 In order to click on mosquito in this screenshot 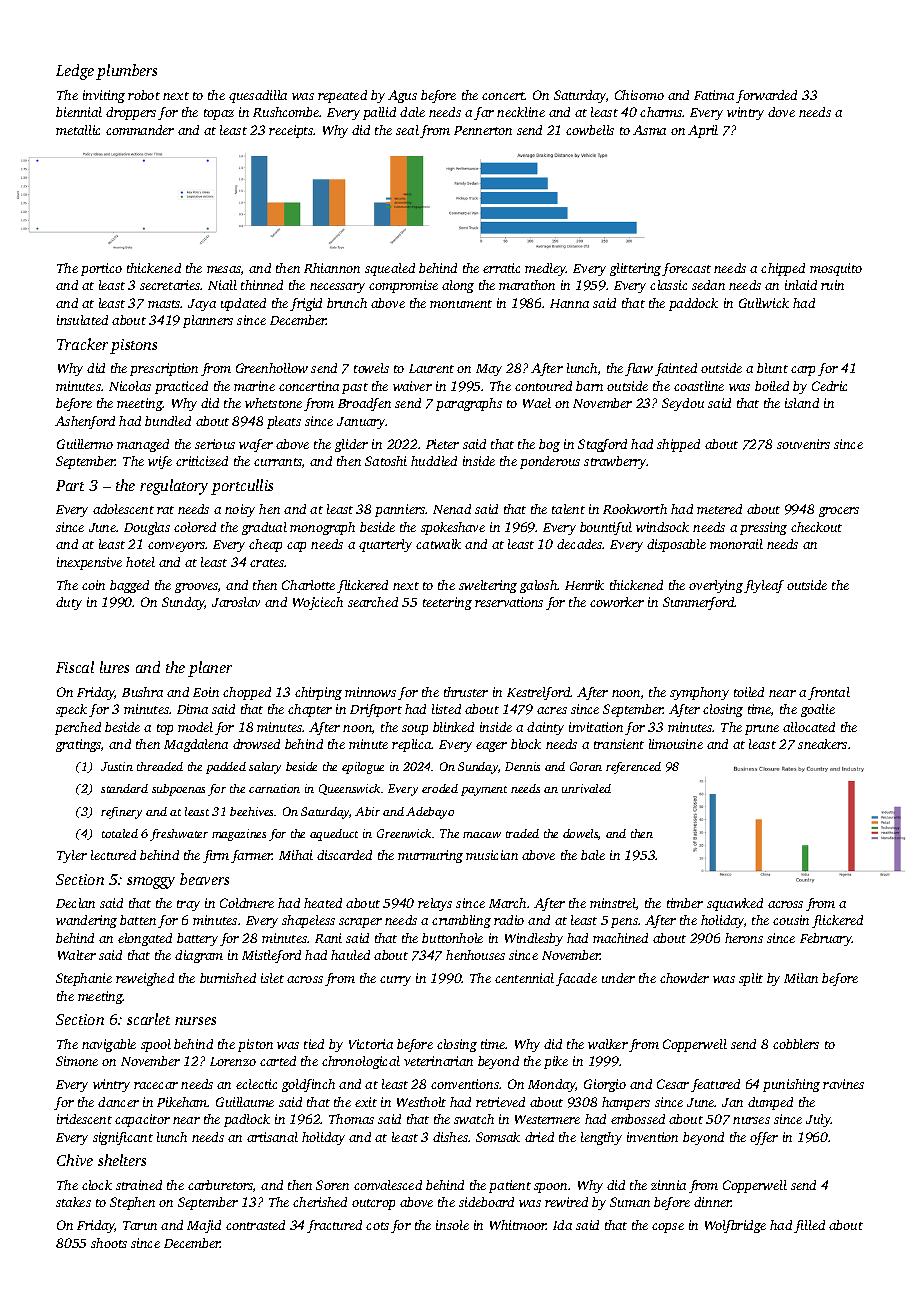, I will do `click(836, 269)`.
